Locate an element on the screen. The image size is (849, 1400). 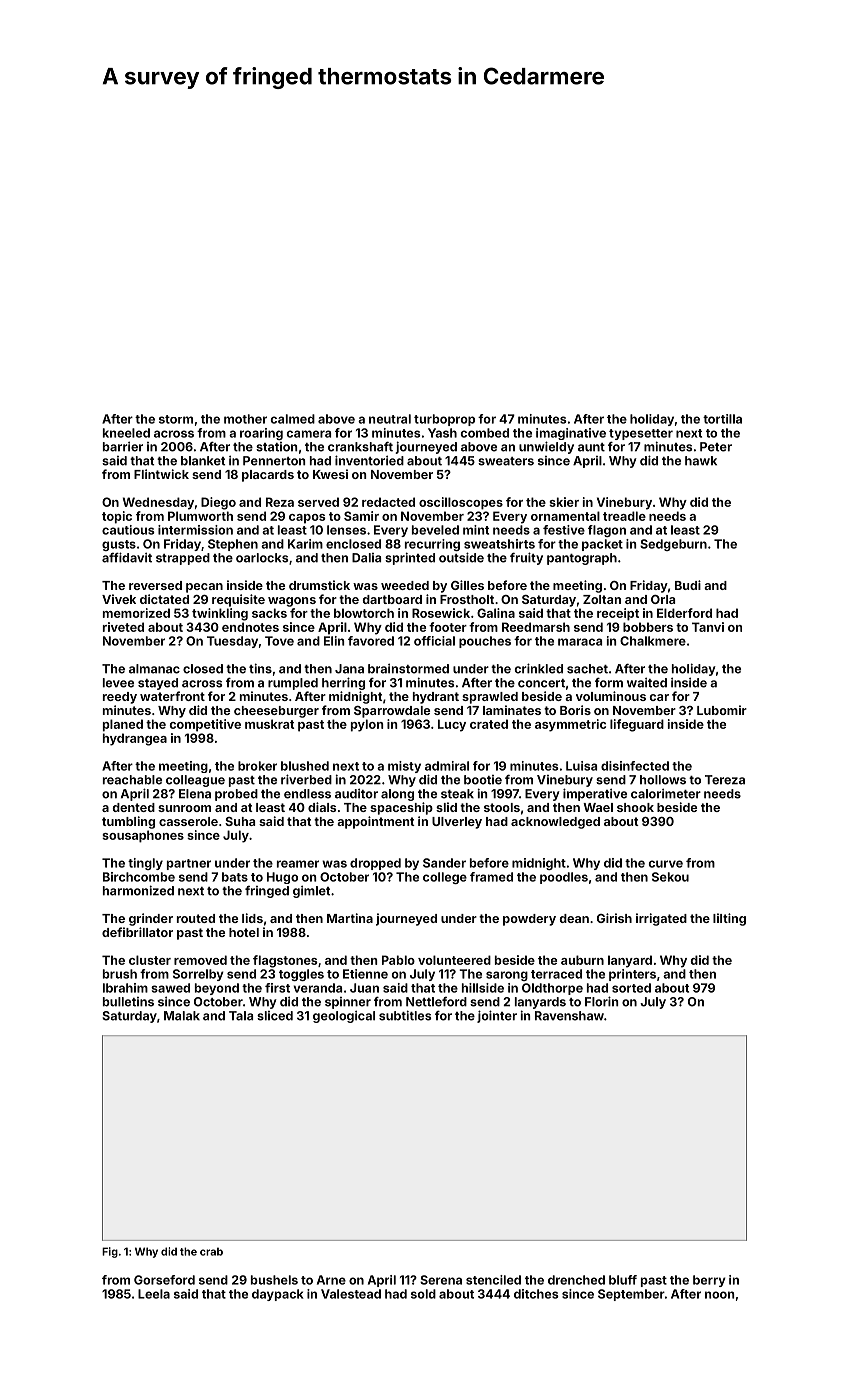
almanac is located at coordinates (154, 669).
